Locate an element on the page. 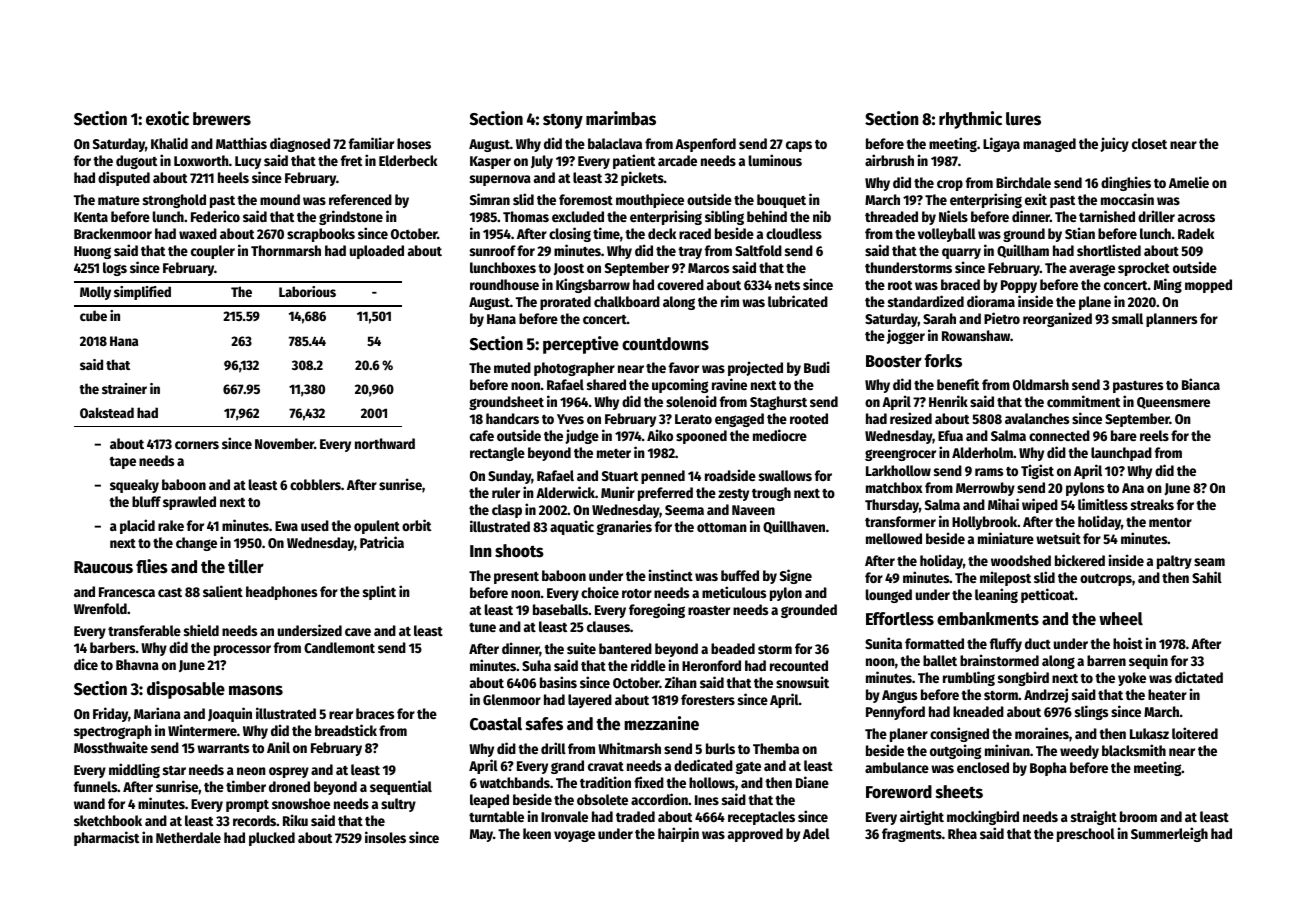 The width and height of the page is (1308, 924). squeaky is located at coordinates (134, 486).
